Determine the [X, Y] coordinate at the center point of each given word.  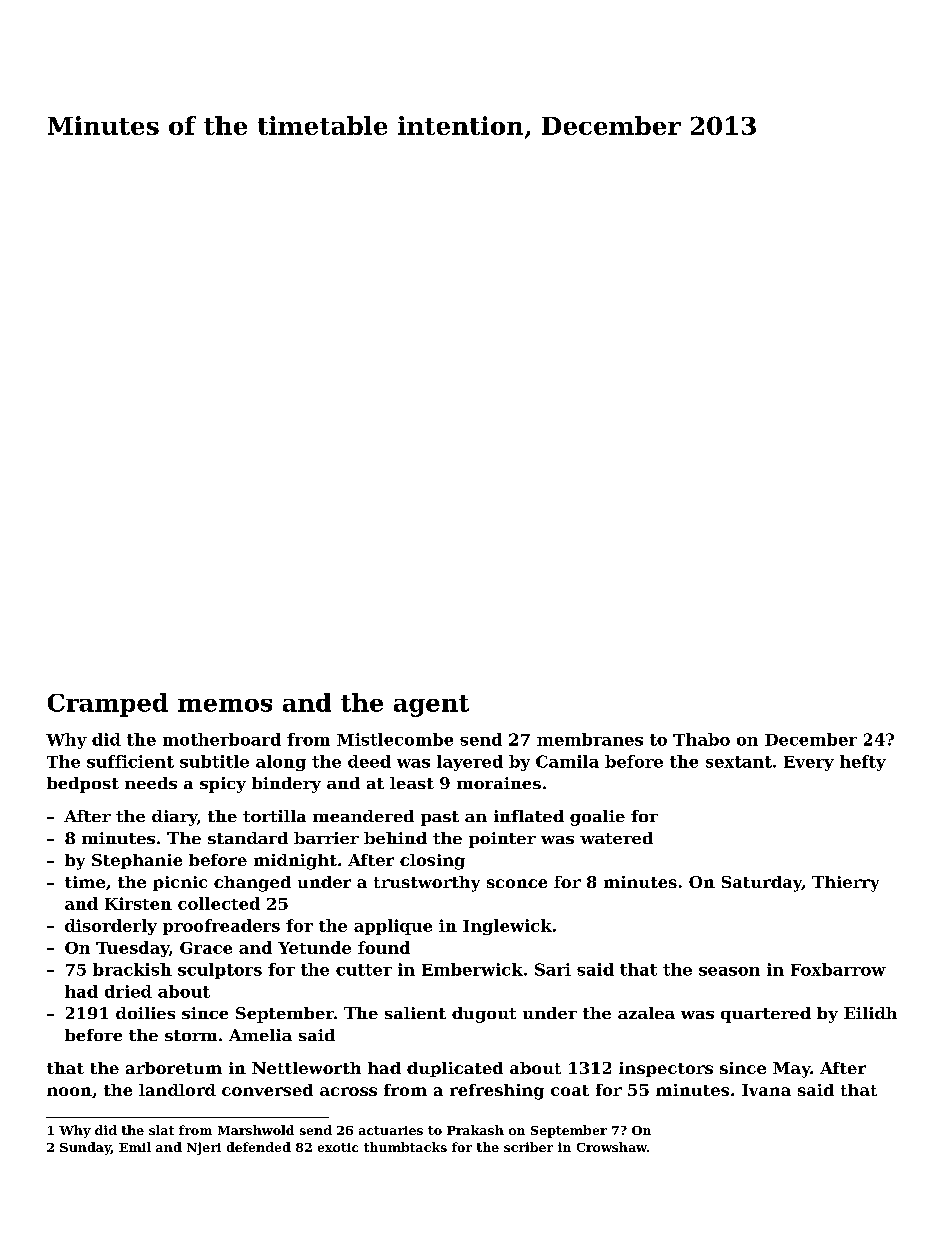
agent [431, 706]
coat [570, 1090]
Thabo [701, 739]
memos [225, 705]
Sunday [85, 1148]
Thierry [845, 884]
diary [174, 818]
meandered [363, 816]
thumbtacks [405, 1147]
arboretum [174, 1068]
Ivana [766, 1090]
